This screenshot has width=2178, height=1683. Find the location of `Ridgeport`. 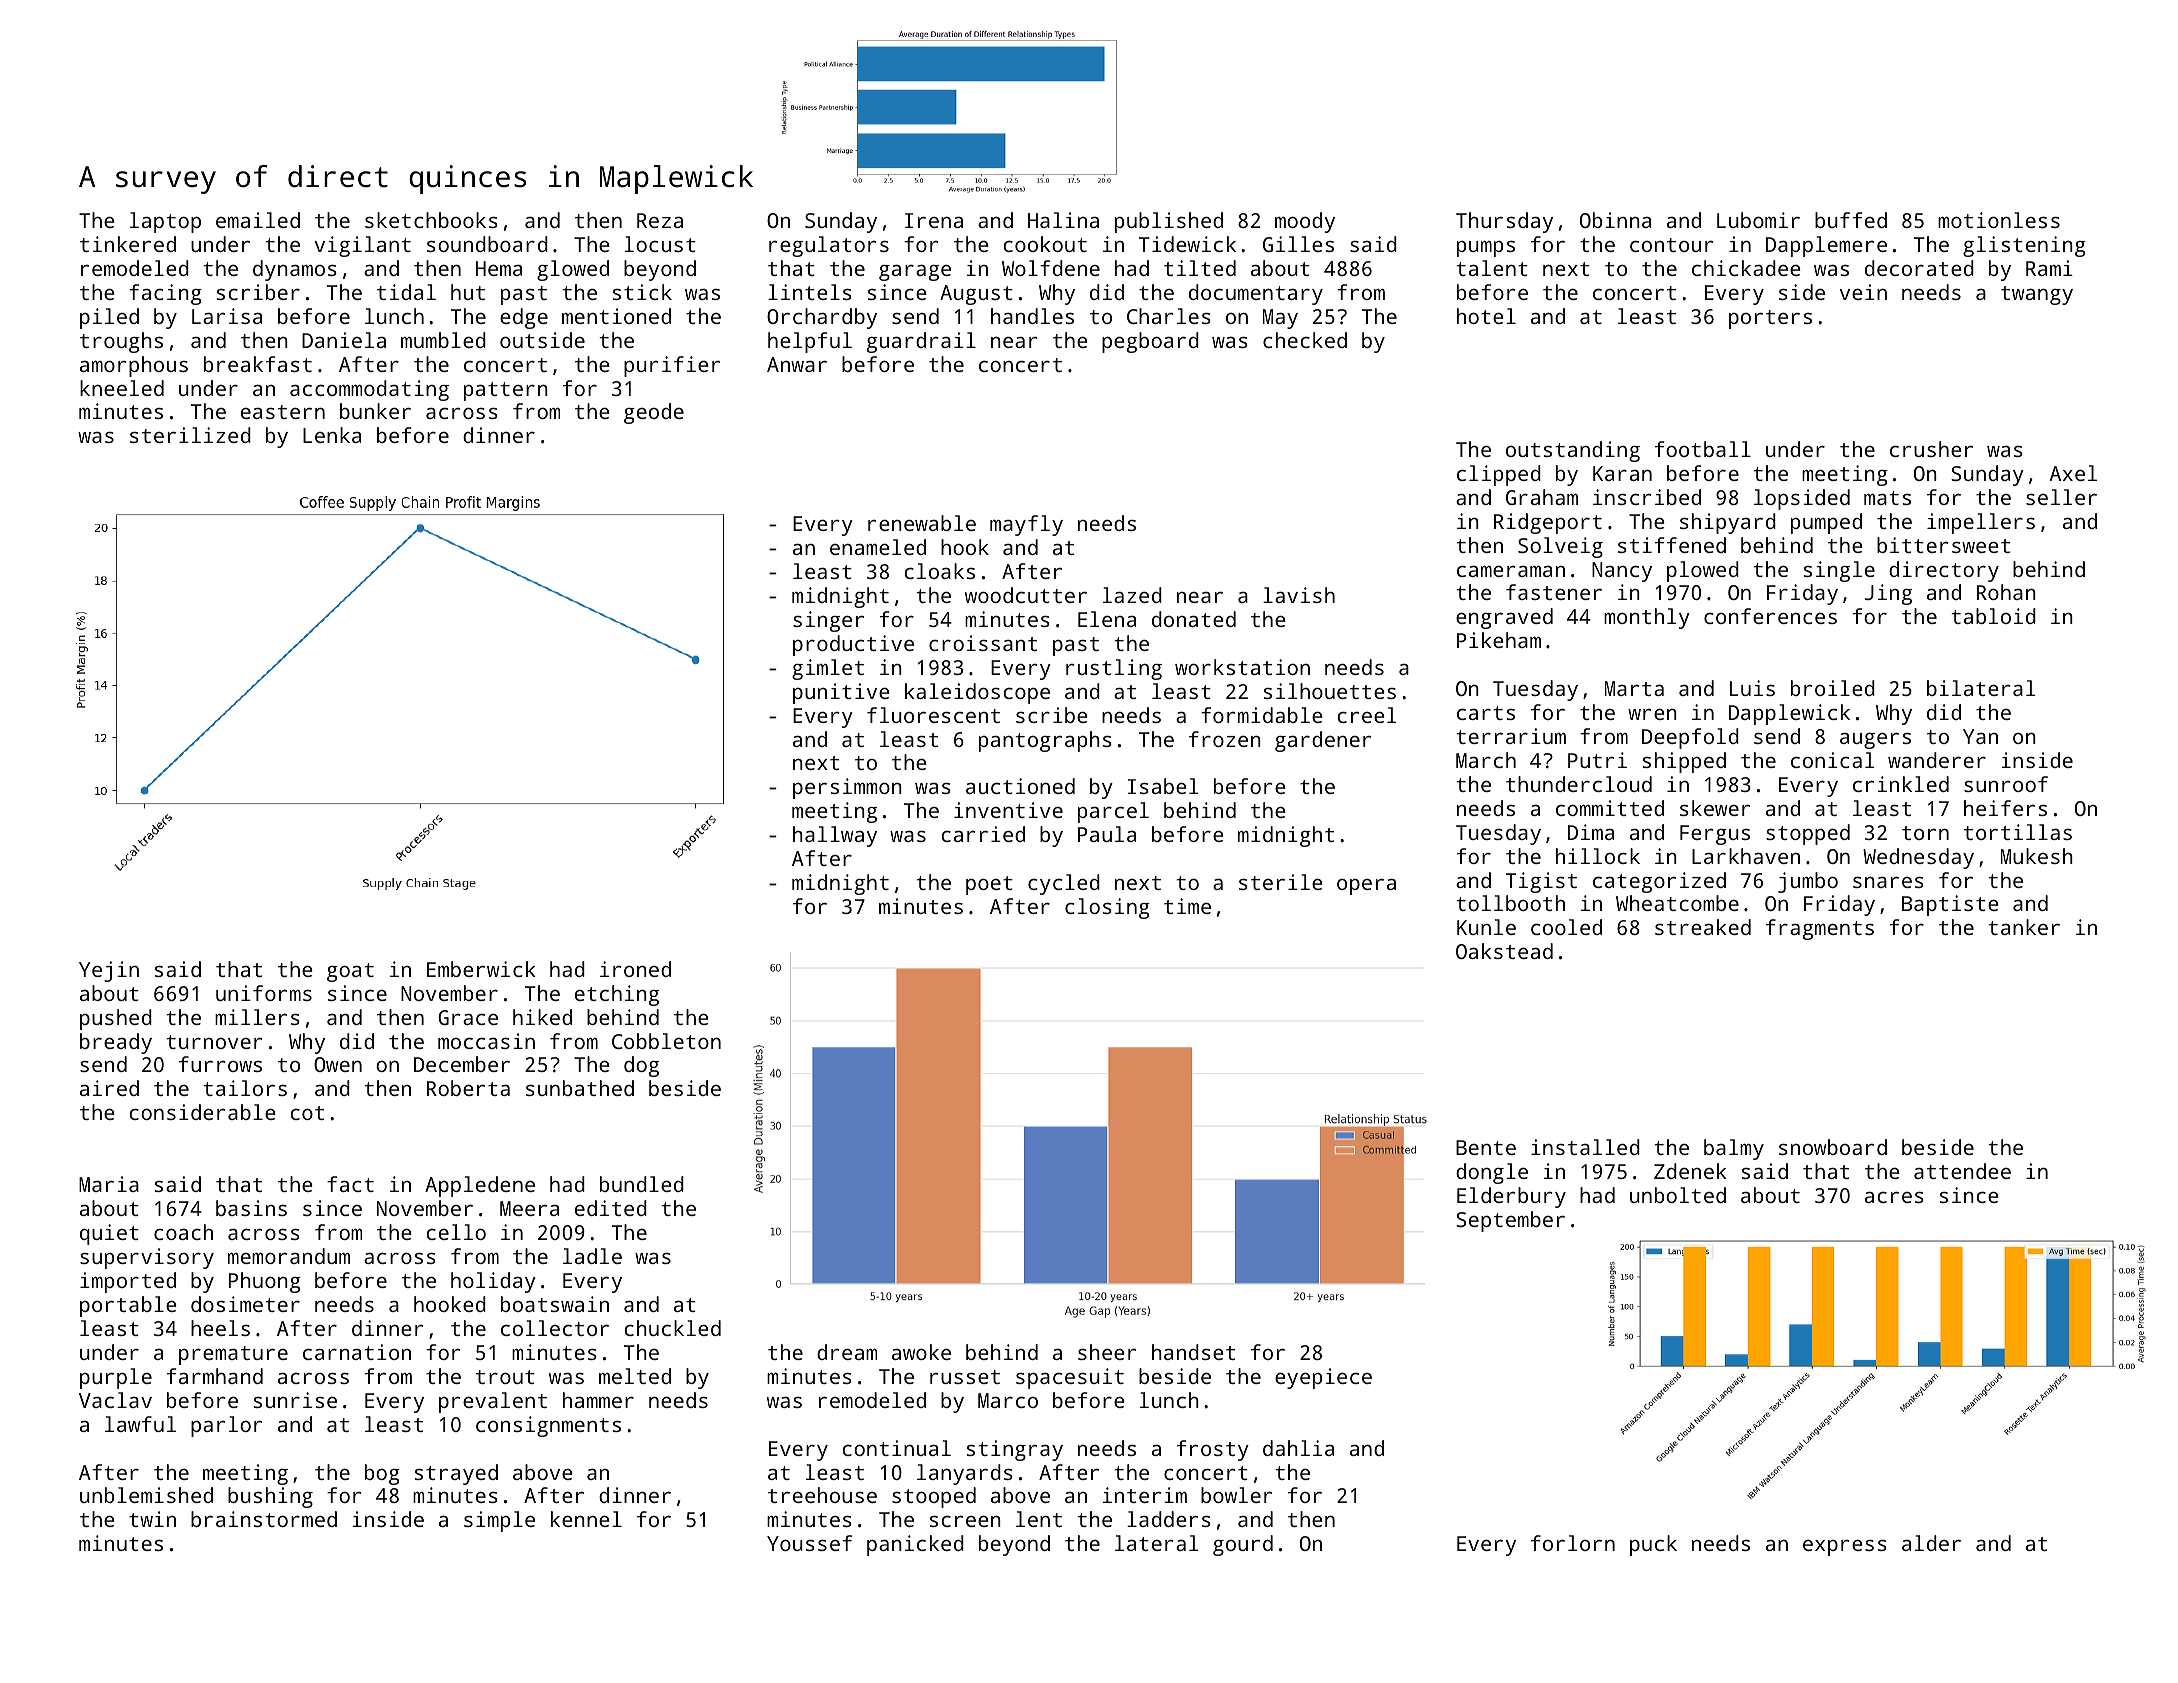

Ridgeport is located at coordinates (1548, 523).
